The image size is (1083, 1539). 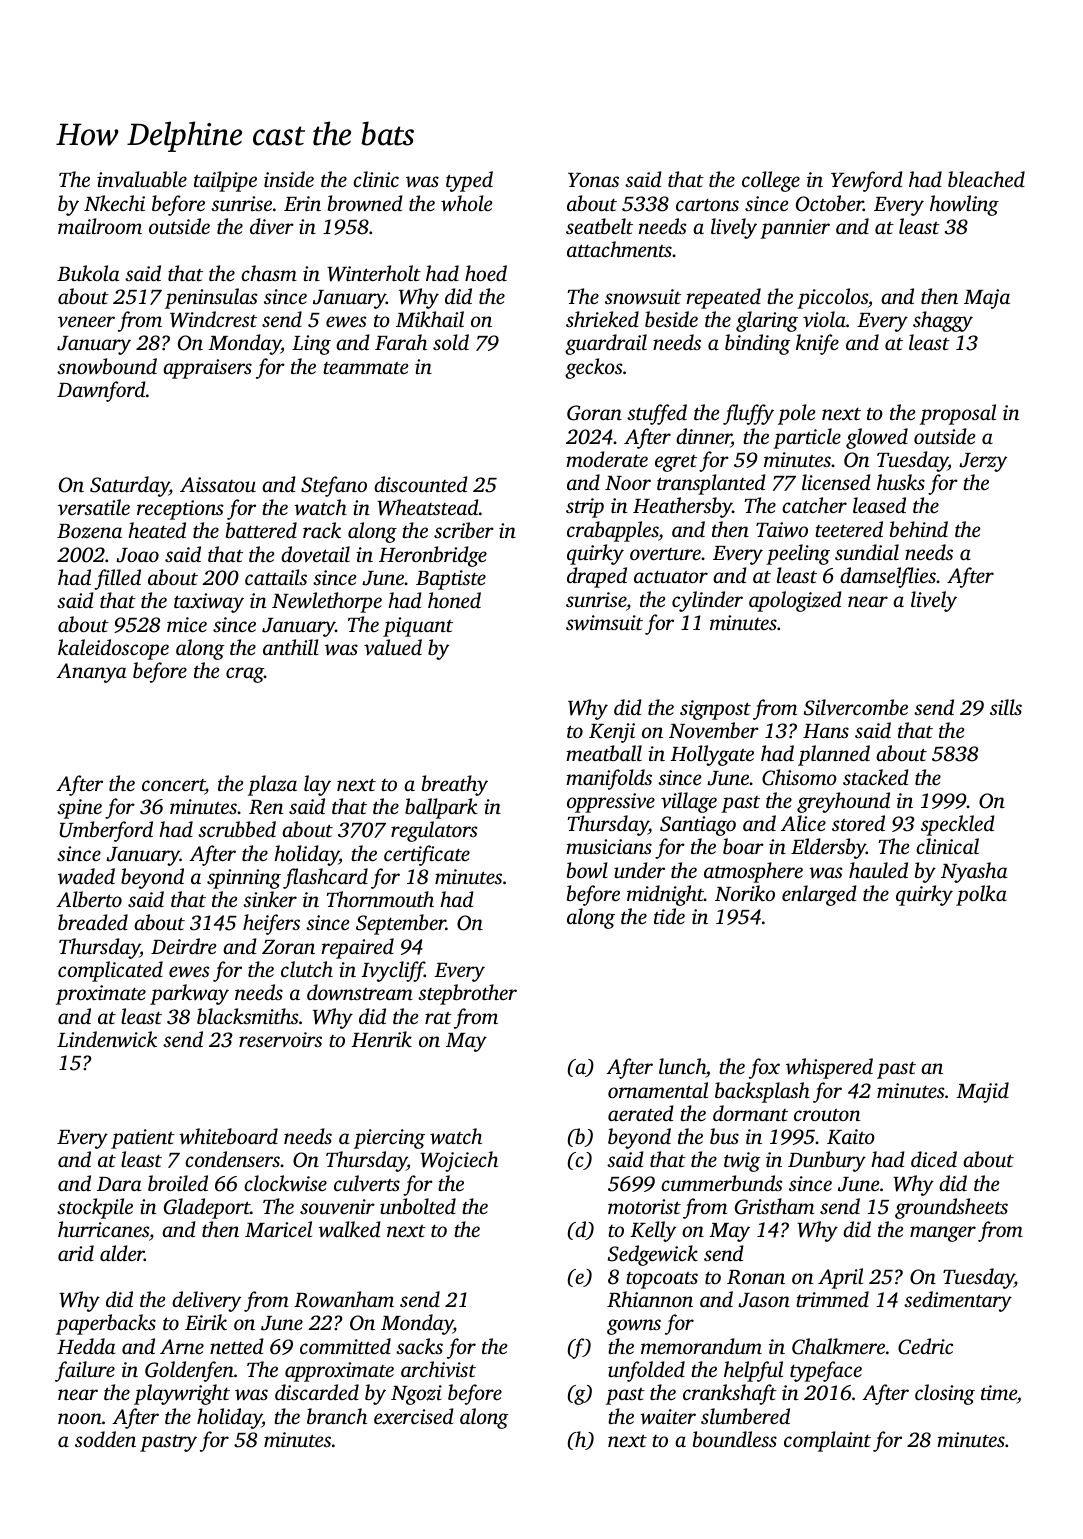 I want to click on shrieked, so click(x=602, y=319).
